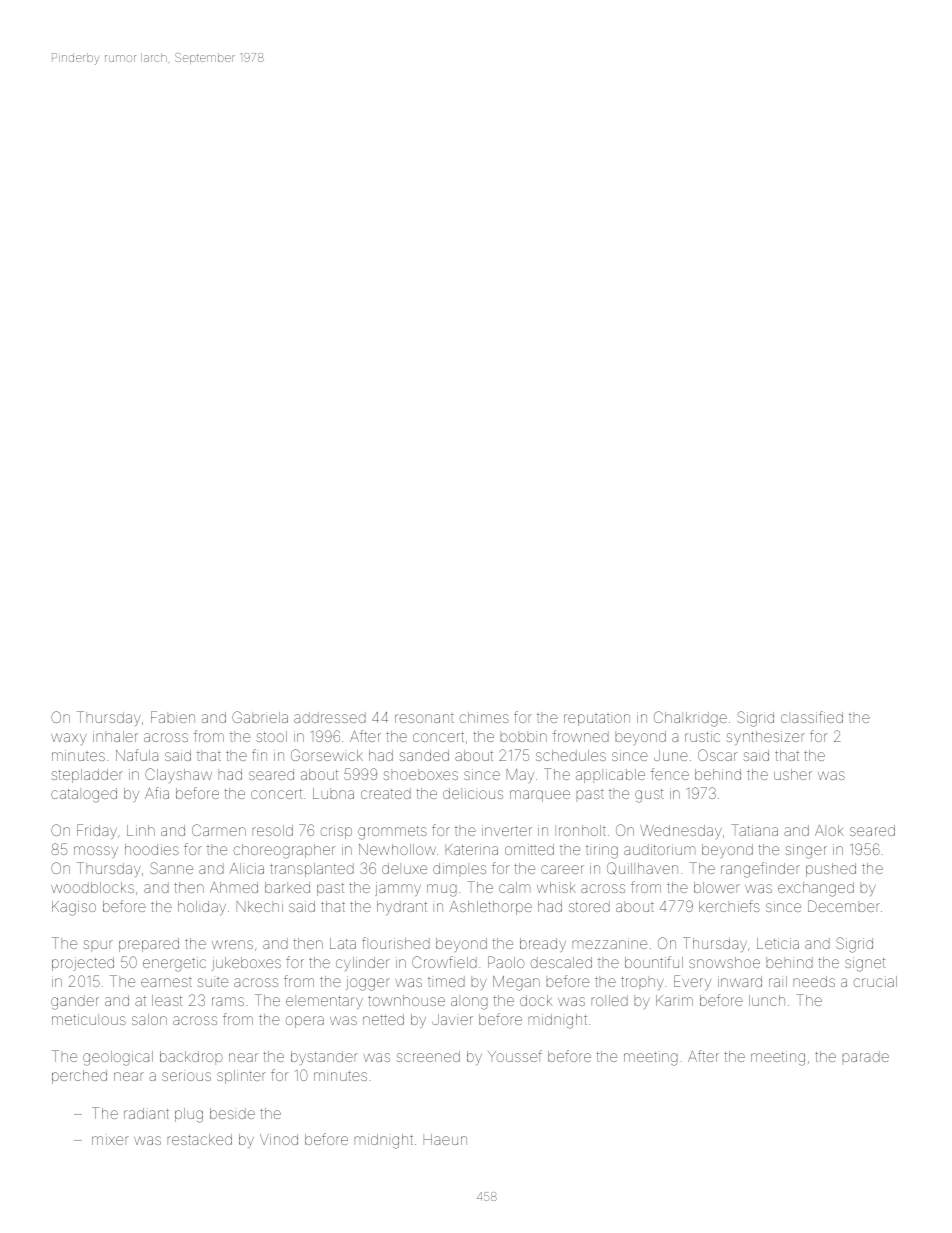 The width and height of the screenshot is (952, 1233). I want to click on mixer, so click(110, 1139).
